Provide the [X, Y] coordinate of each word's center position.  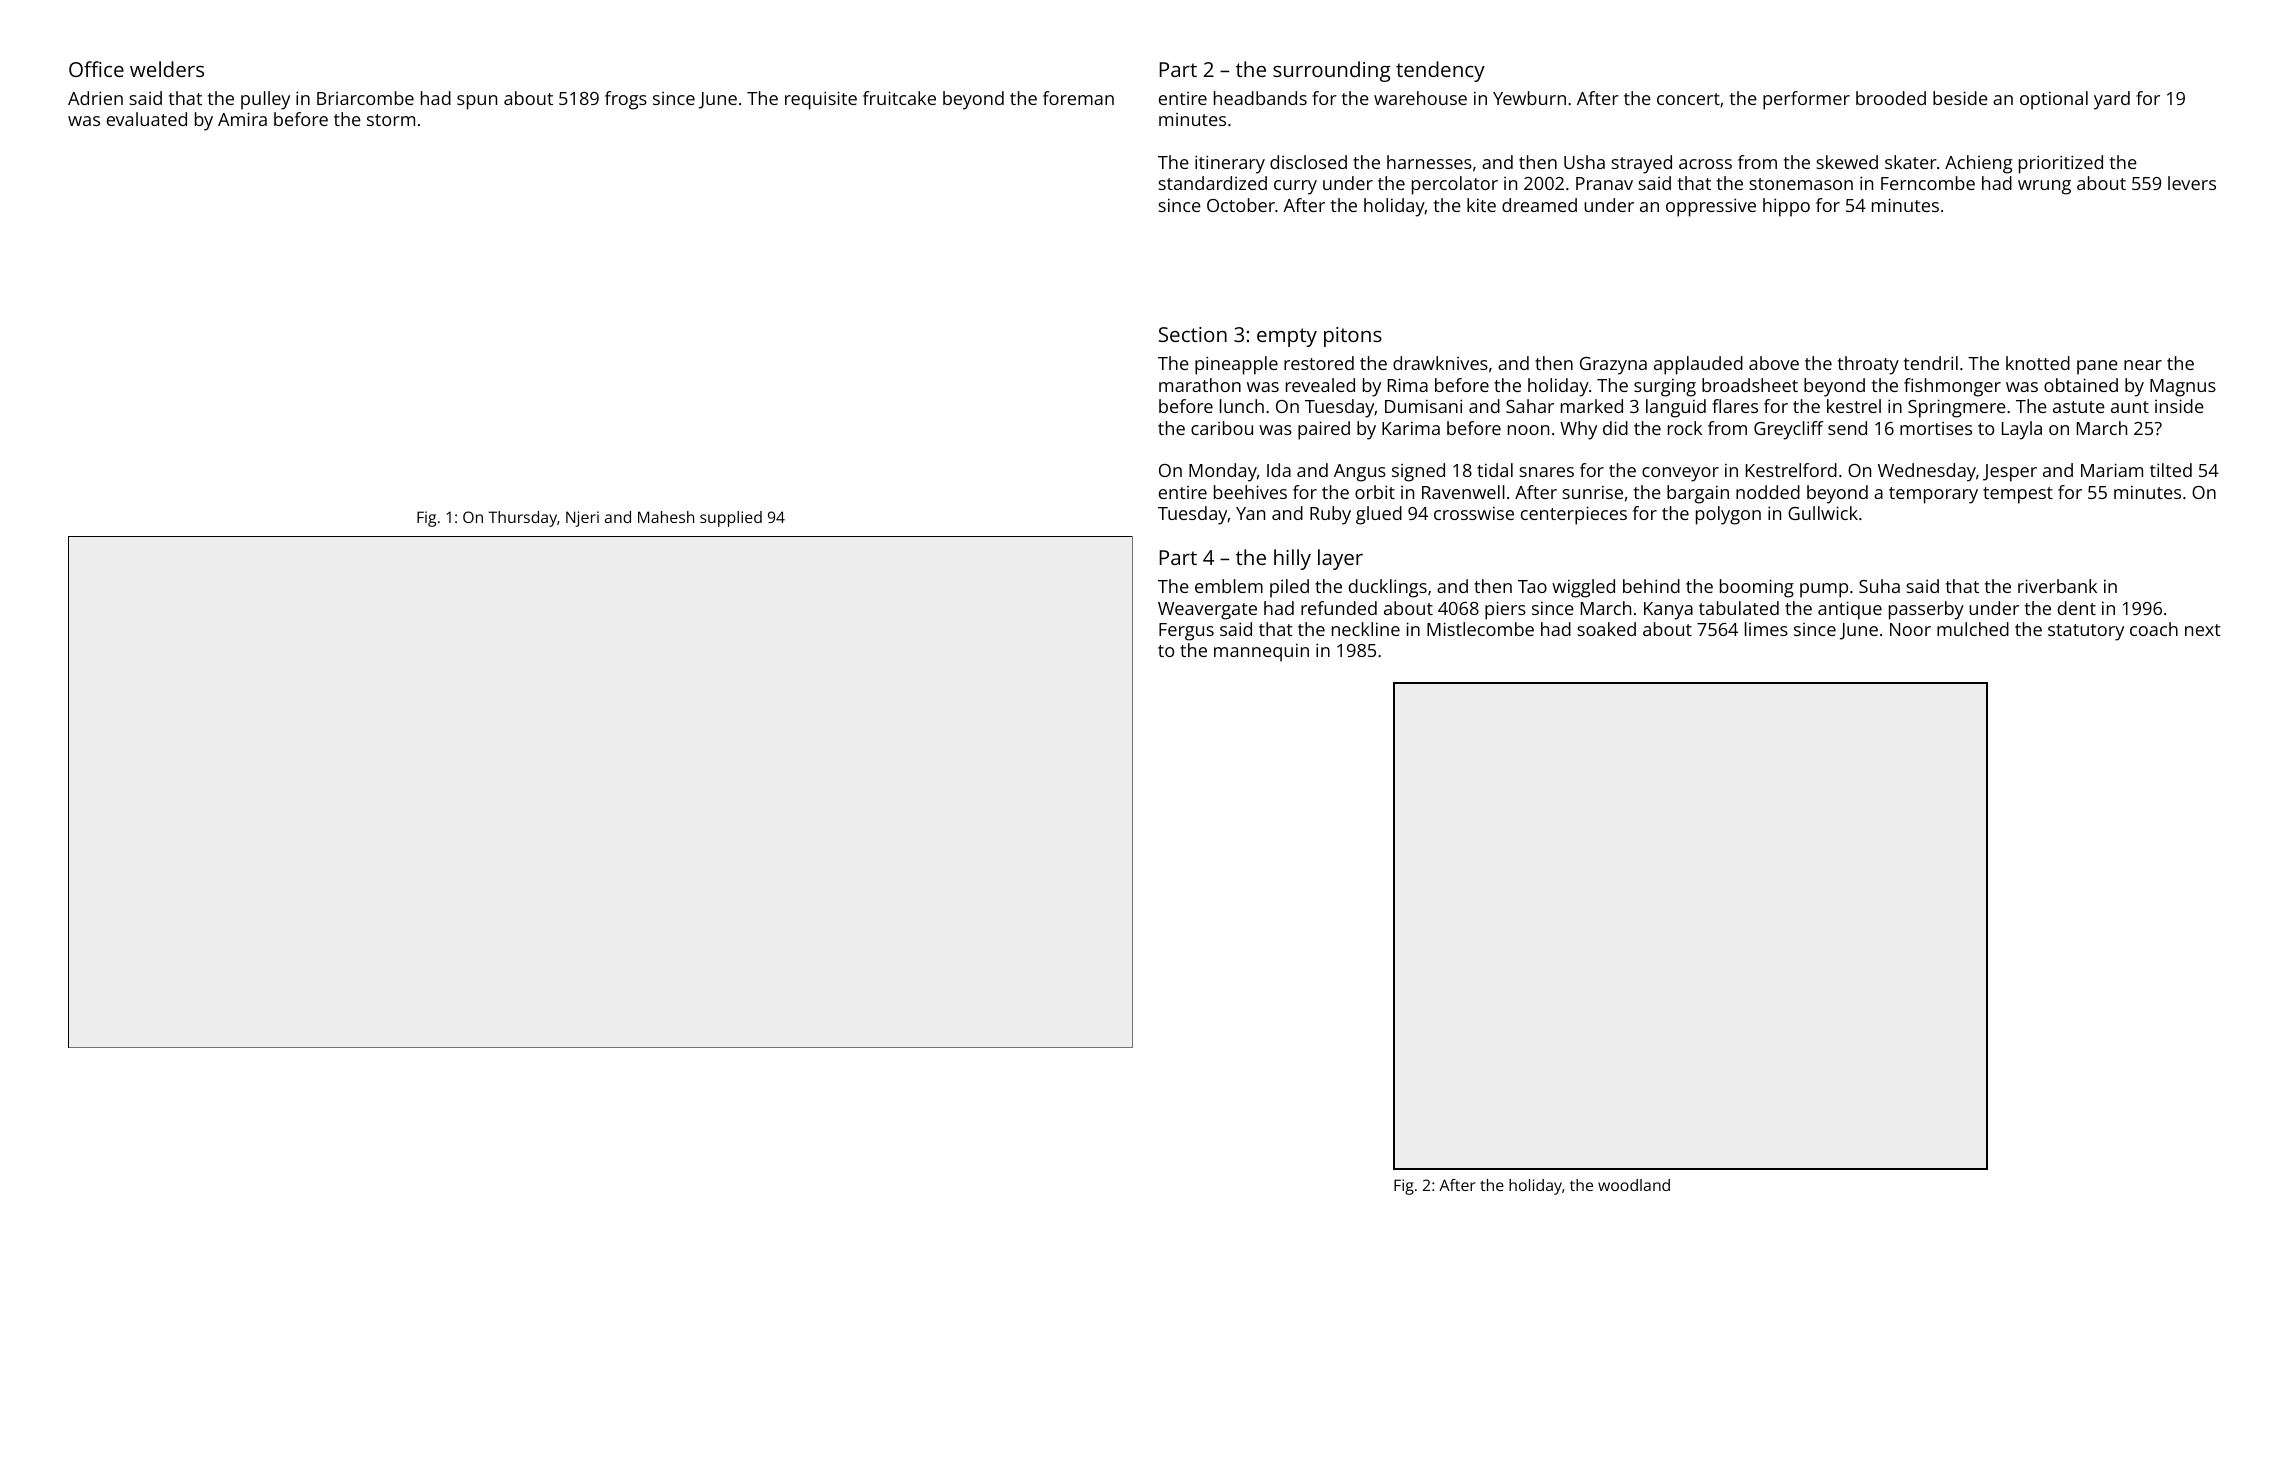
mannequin [1261, 652]
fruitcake [899, 98]
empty [1287, 337]
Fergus [1186, 632]
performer [1806, 100]
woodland [1634, 1185]
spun [477, 102]
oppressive [1711, 207]
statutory [2086, 632]
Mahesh [666, 517]
